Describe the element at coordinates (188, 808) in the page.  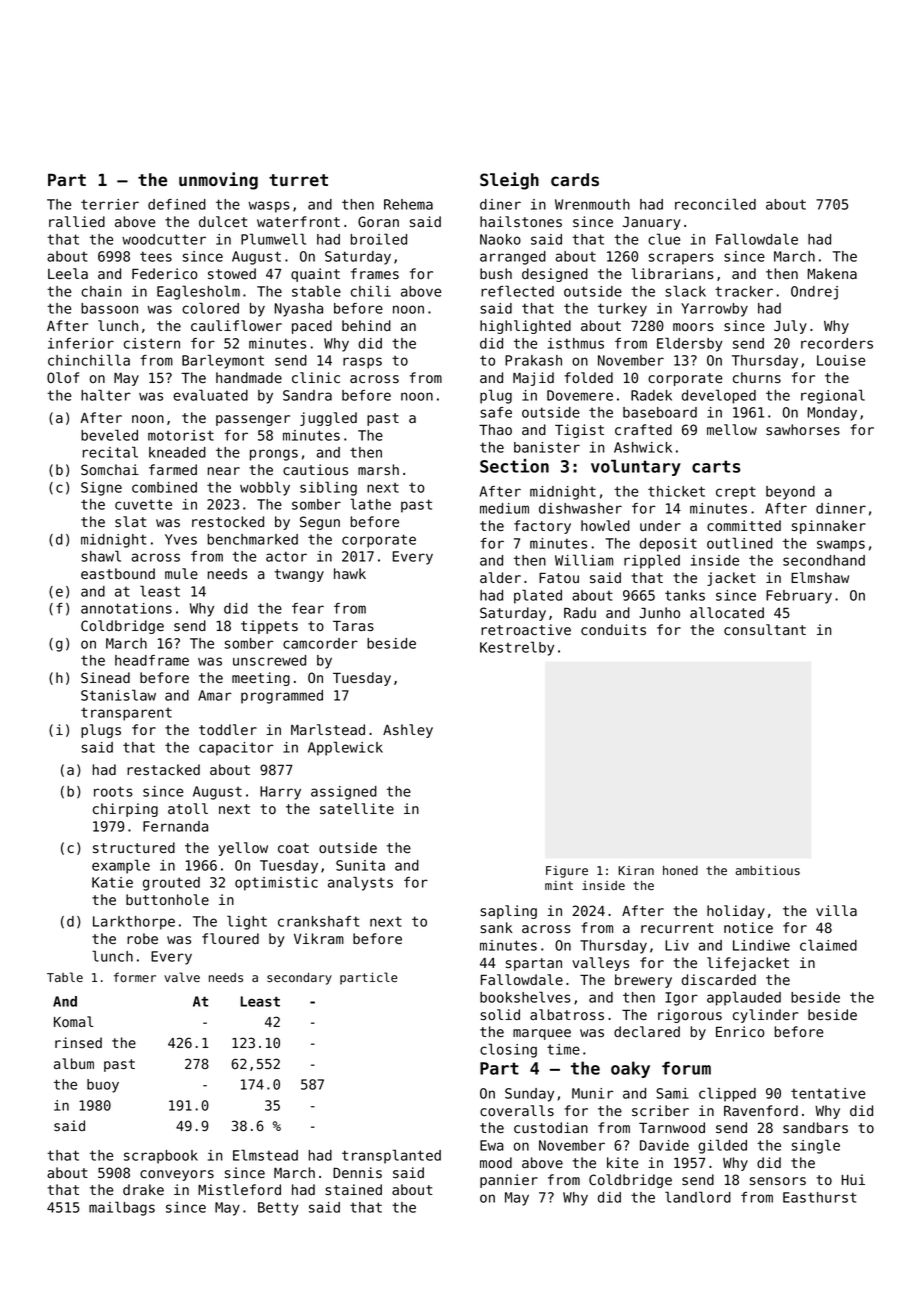
I see `atoll` at that location.
